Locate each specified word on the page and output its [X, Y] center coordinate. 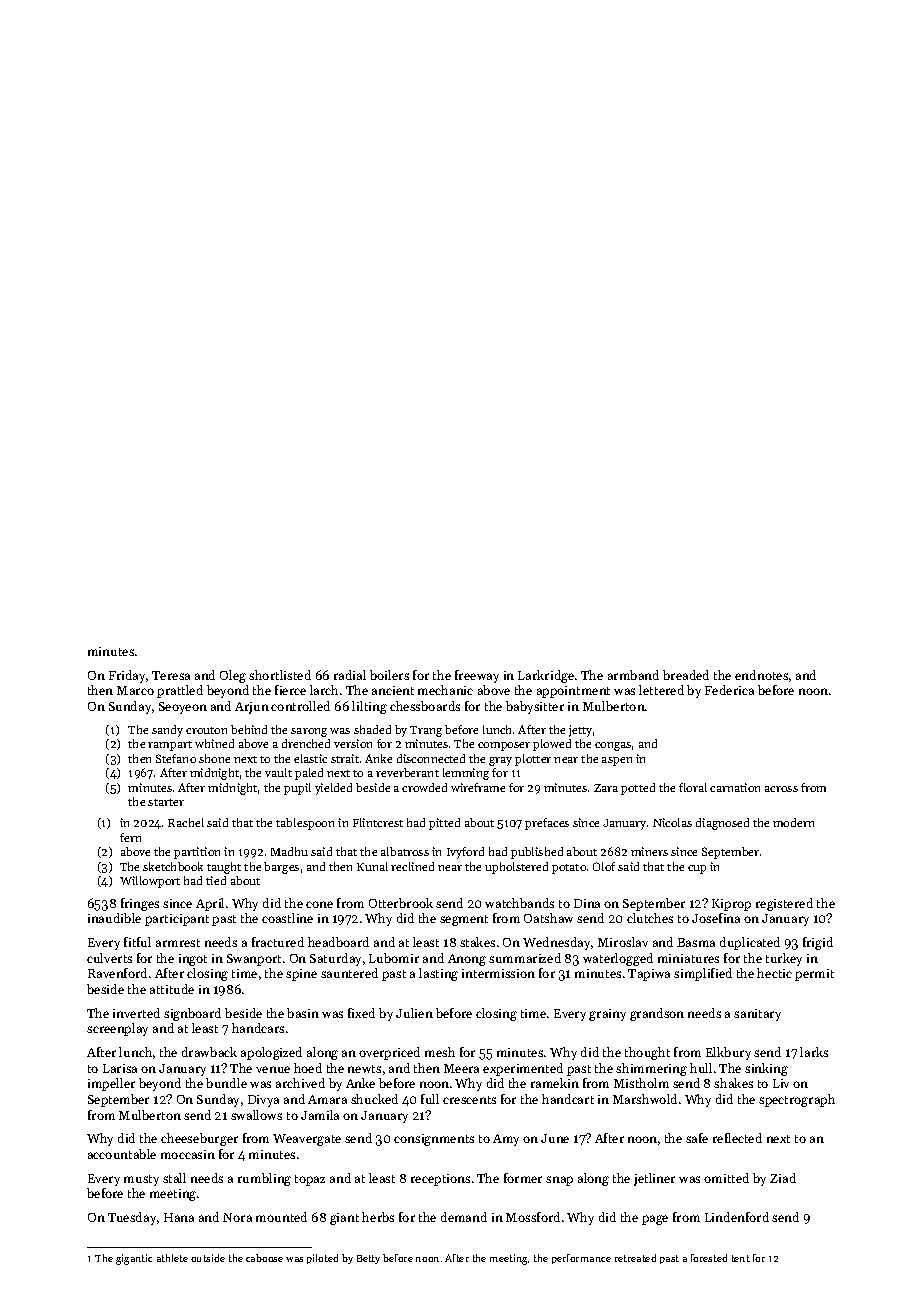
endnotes [761, 675]
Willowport [150, 882]
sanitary [757, 1015]
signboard [192, 1014]
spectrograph [797, 1100]
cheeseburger [199, 1139]
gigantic [134, 1259]
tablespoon [305, 824]
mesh [440, 1052]
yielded [333, 789]
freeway [477, 676]
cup [697, 869]
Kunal [372, 866]
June [555, 1138]
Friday [127, 676]
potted [638, 789]
